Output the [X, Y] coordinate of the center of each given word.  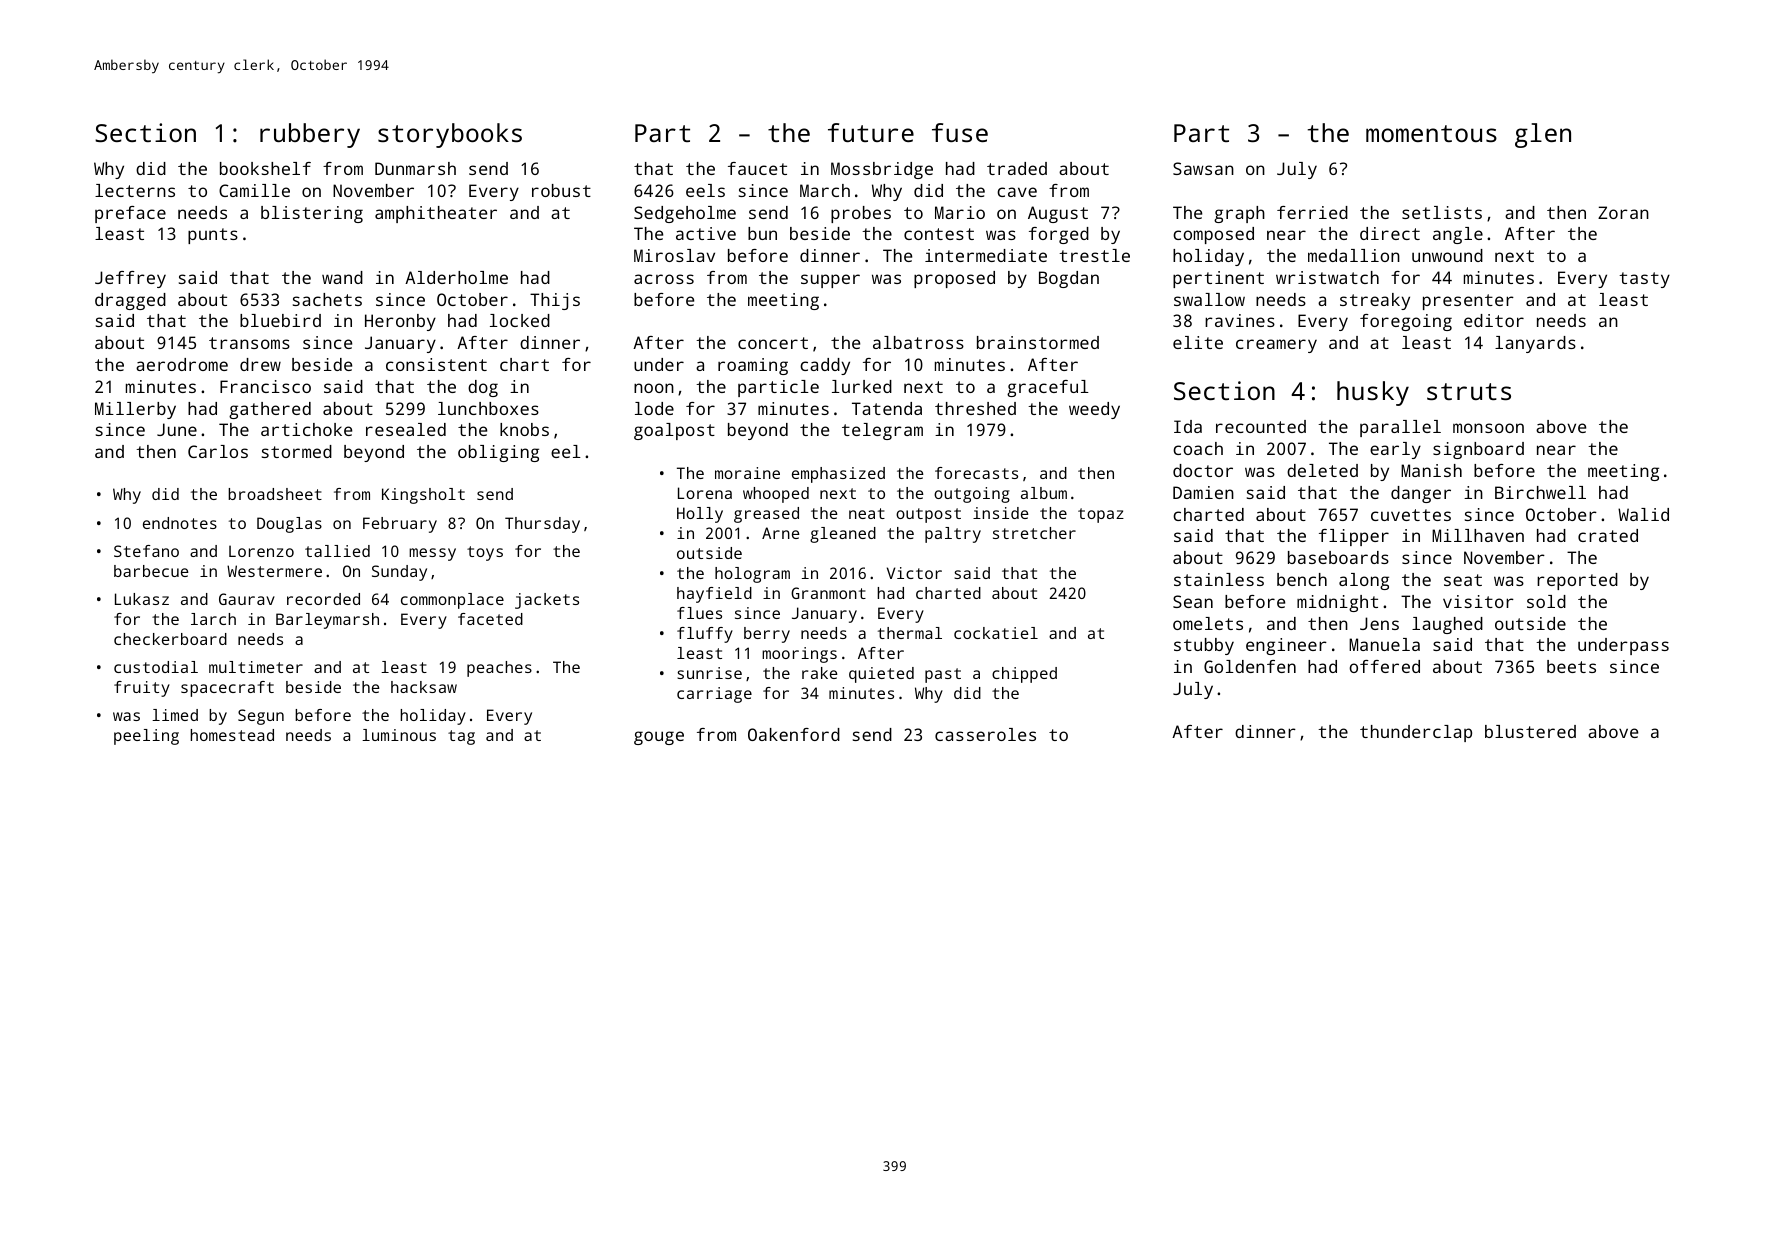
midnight [1337, 603]
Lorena [705, 493]
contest [939, 234]
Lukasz [142, 599]
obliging [498, 453]
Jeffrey [130, 279]
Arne [781, 533]
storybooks [450, 135]
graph [1239, 214]
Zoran [1623, 212]
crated [1608, 535]
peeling [146, 737]
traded [1017, 168]
